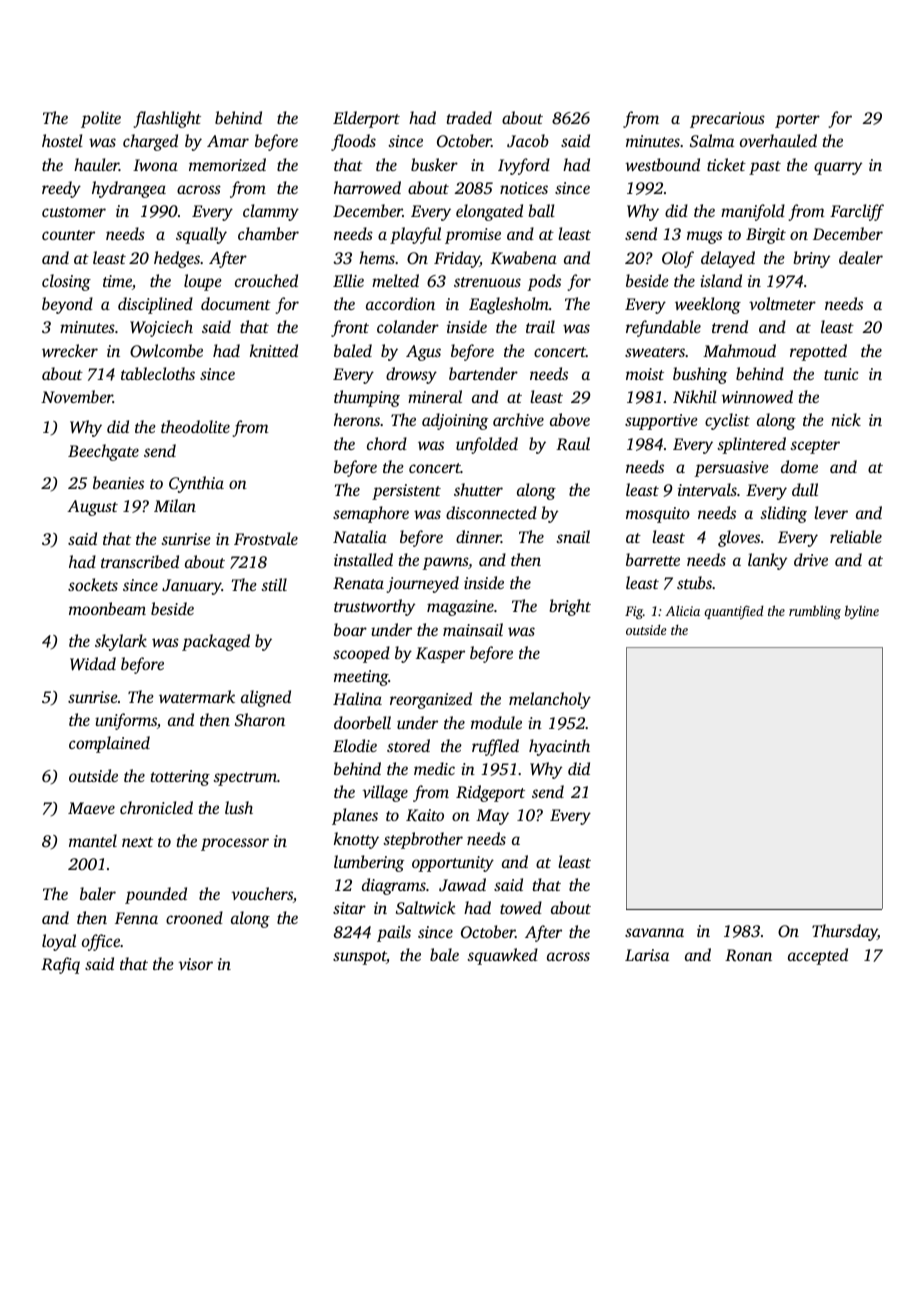 The image size is (924, 1308). I want to click on theodolite, so click(195, 426).
